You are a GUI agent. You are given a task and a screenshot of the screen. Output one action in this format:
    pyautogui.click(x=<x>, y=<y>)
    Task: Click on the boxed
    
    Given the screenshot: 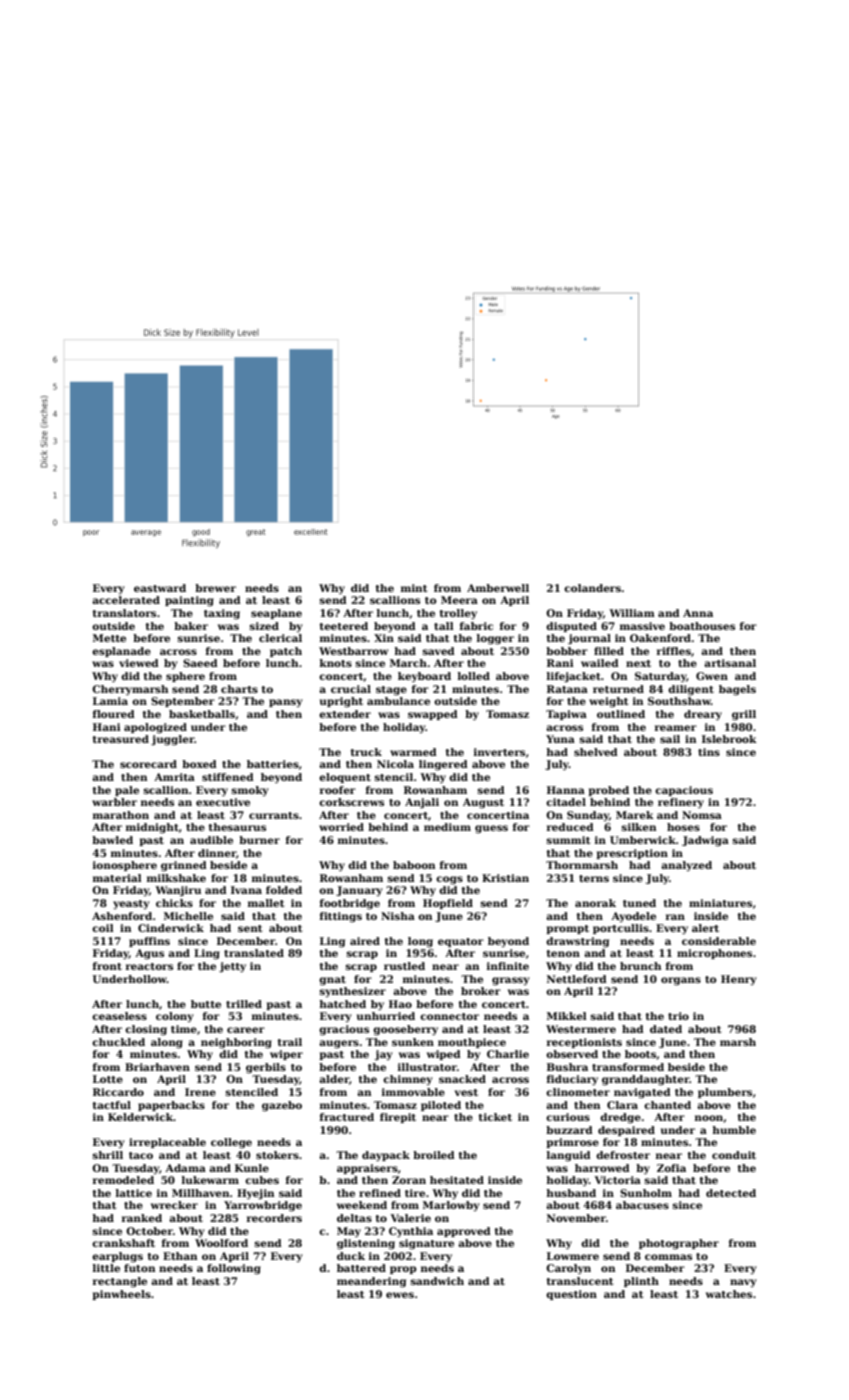 What is the action you would take?
    pyautogui.click(x=199, y=764)
